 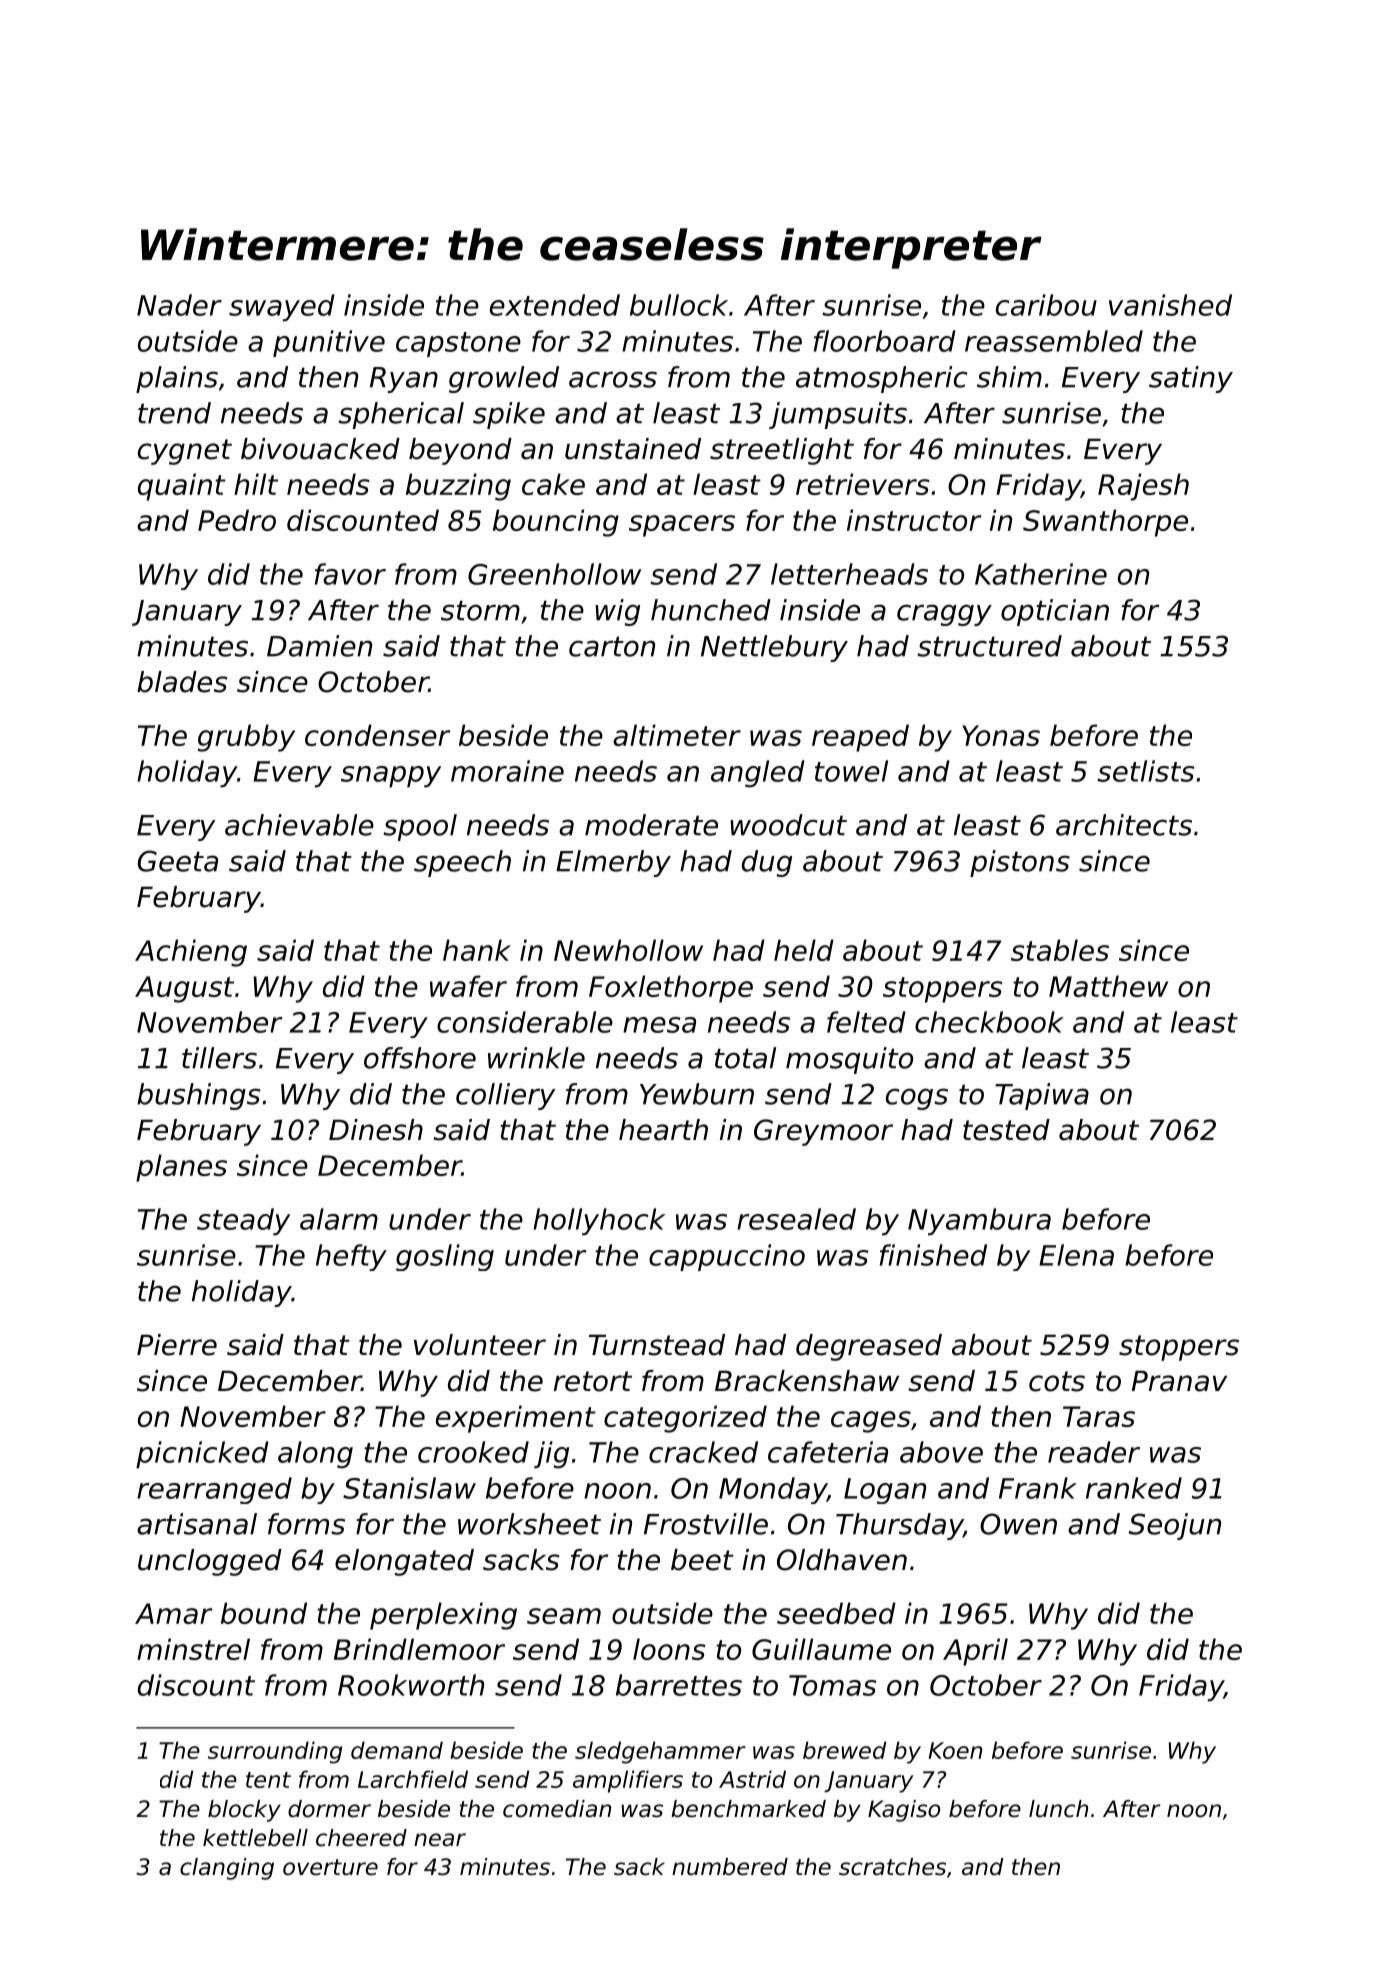 What do you see at coordinates (177, 379) in the image?
I see `plains` at bounding box center [177, 379].
